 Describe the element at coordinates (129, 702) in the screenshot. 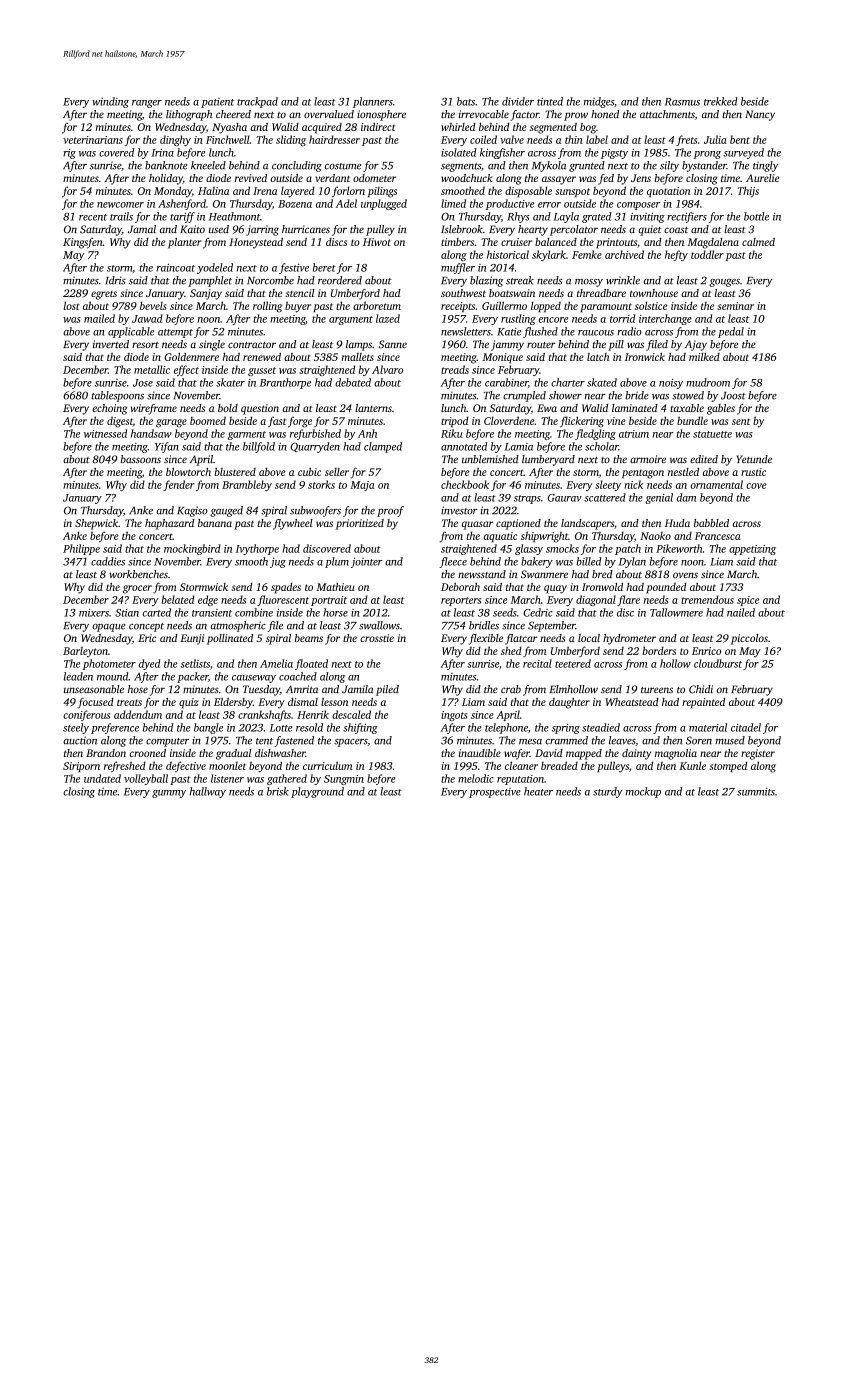

I see `treats` at that location.
